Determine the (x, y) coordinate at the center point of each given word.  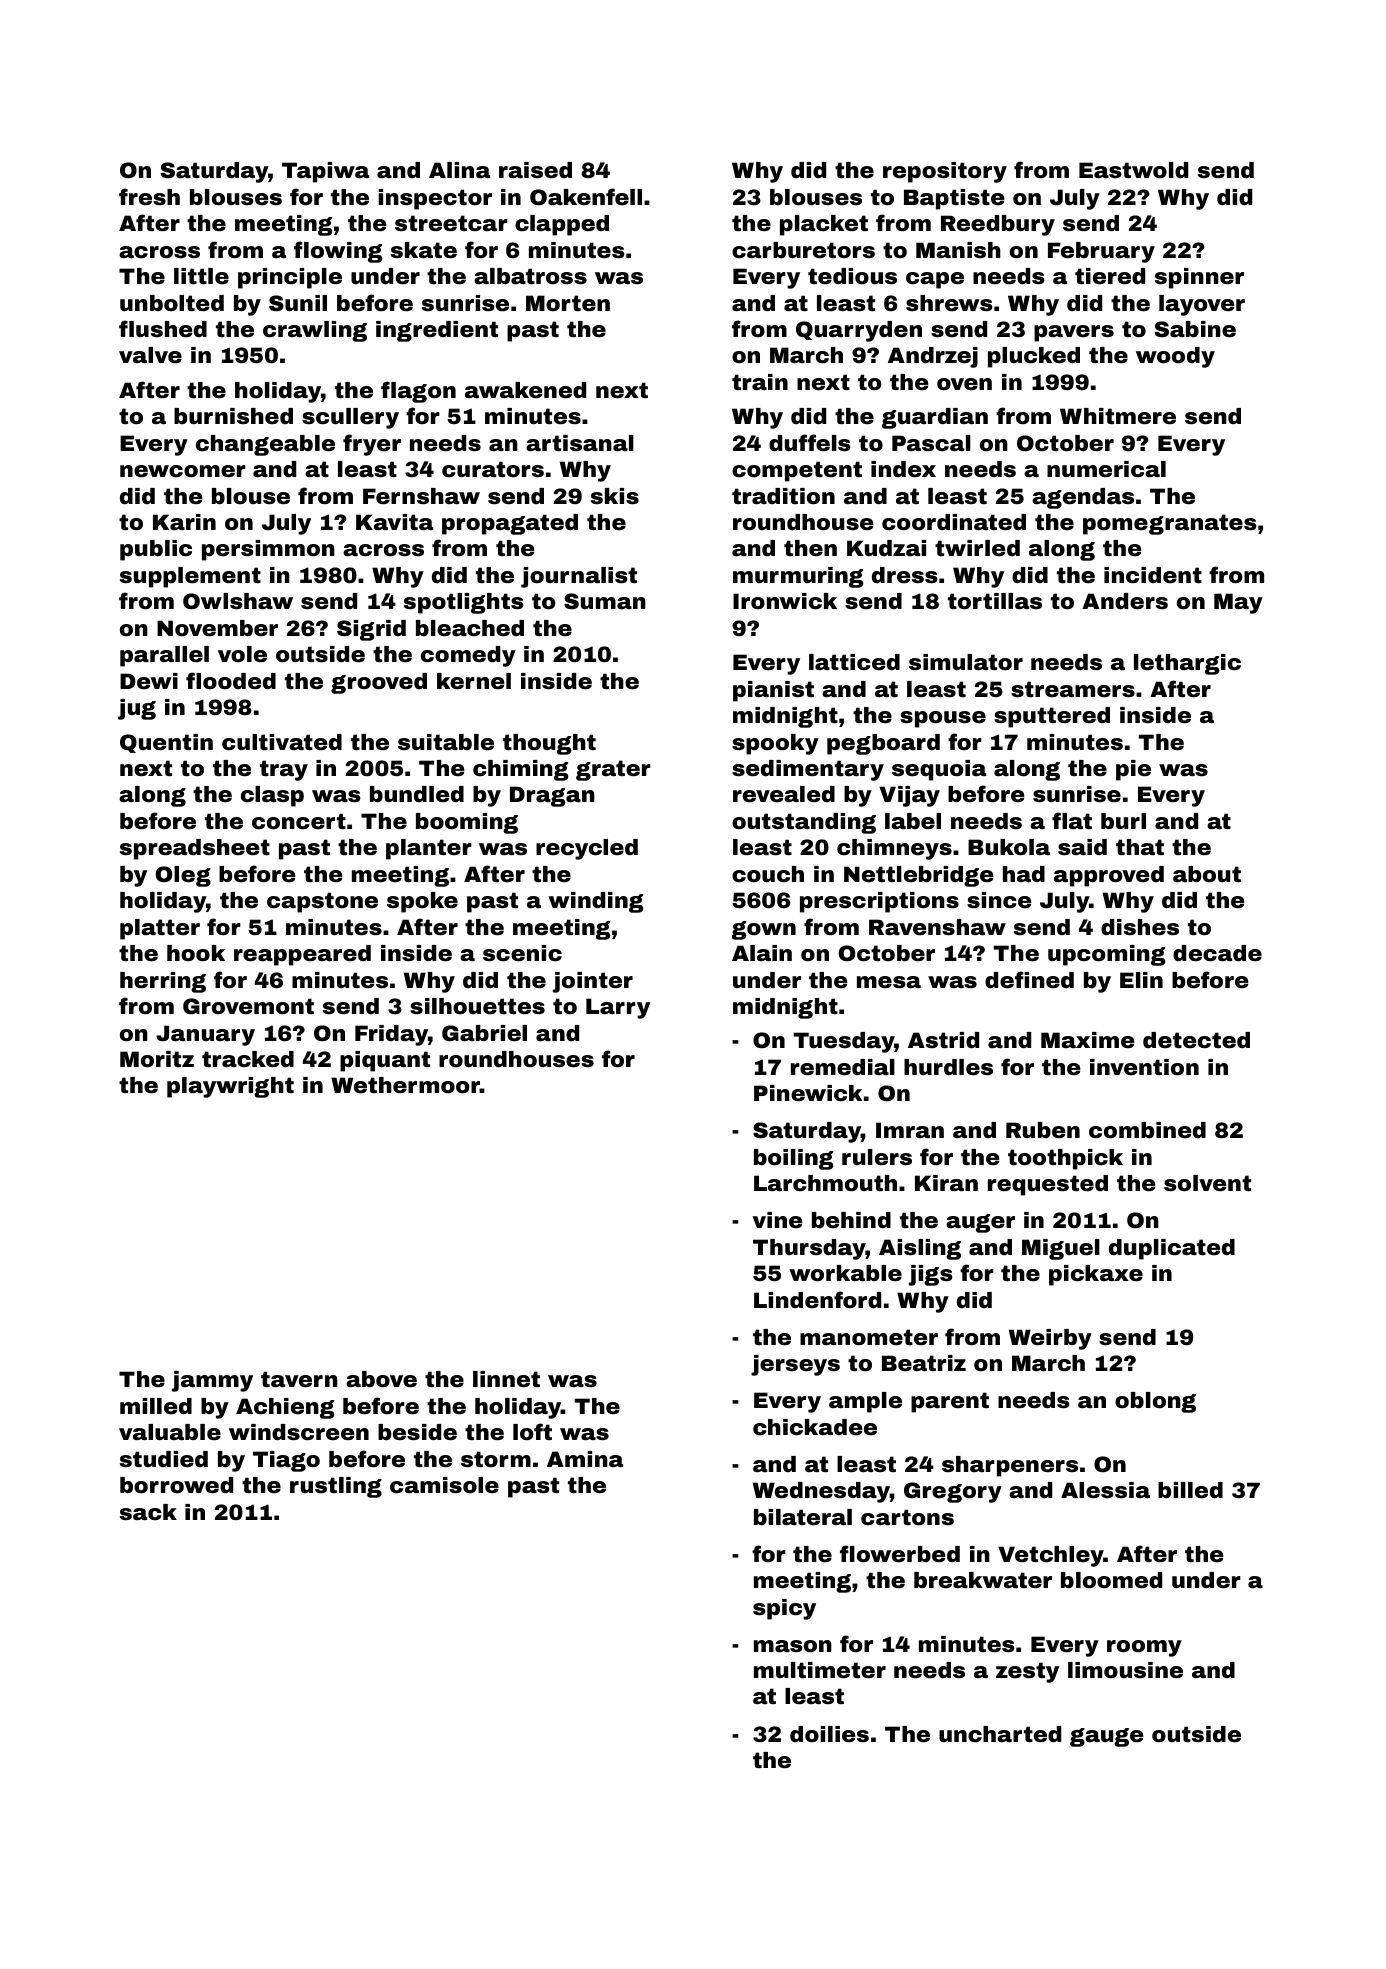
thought (549, 744)
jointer (593, 982)
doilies (829, 1734)
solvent (1207, 1183)
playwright (230, 1087)
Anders (1125, 601)
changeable (265, 445)
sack (148, 1512)
